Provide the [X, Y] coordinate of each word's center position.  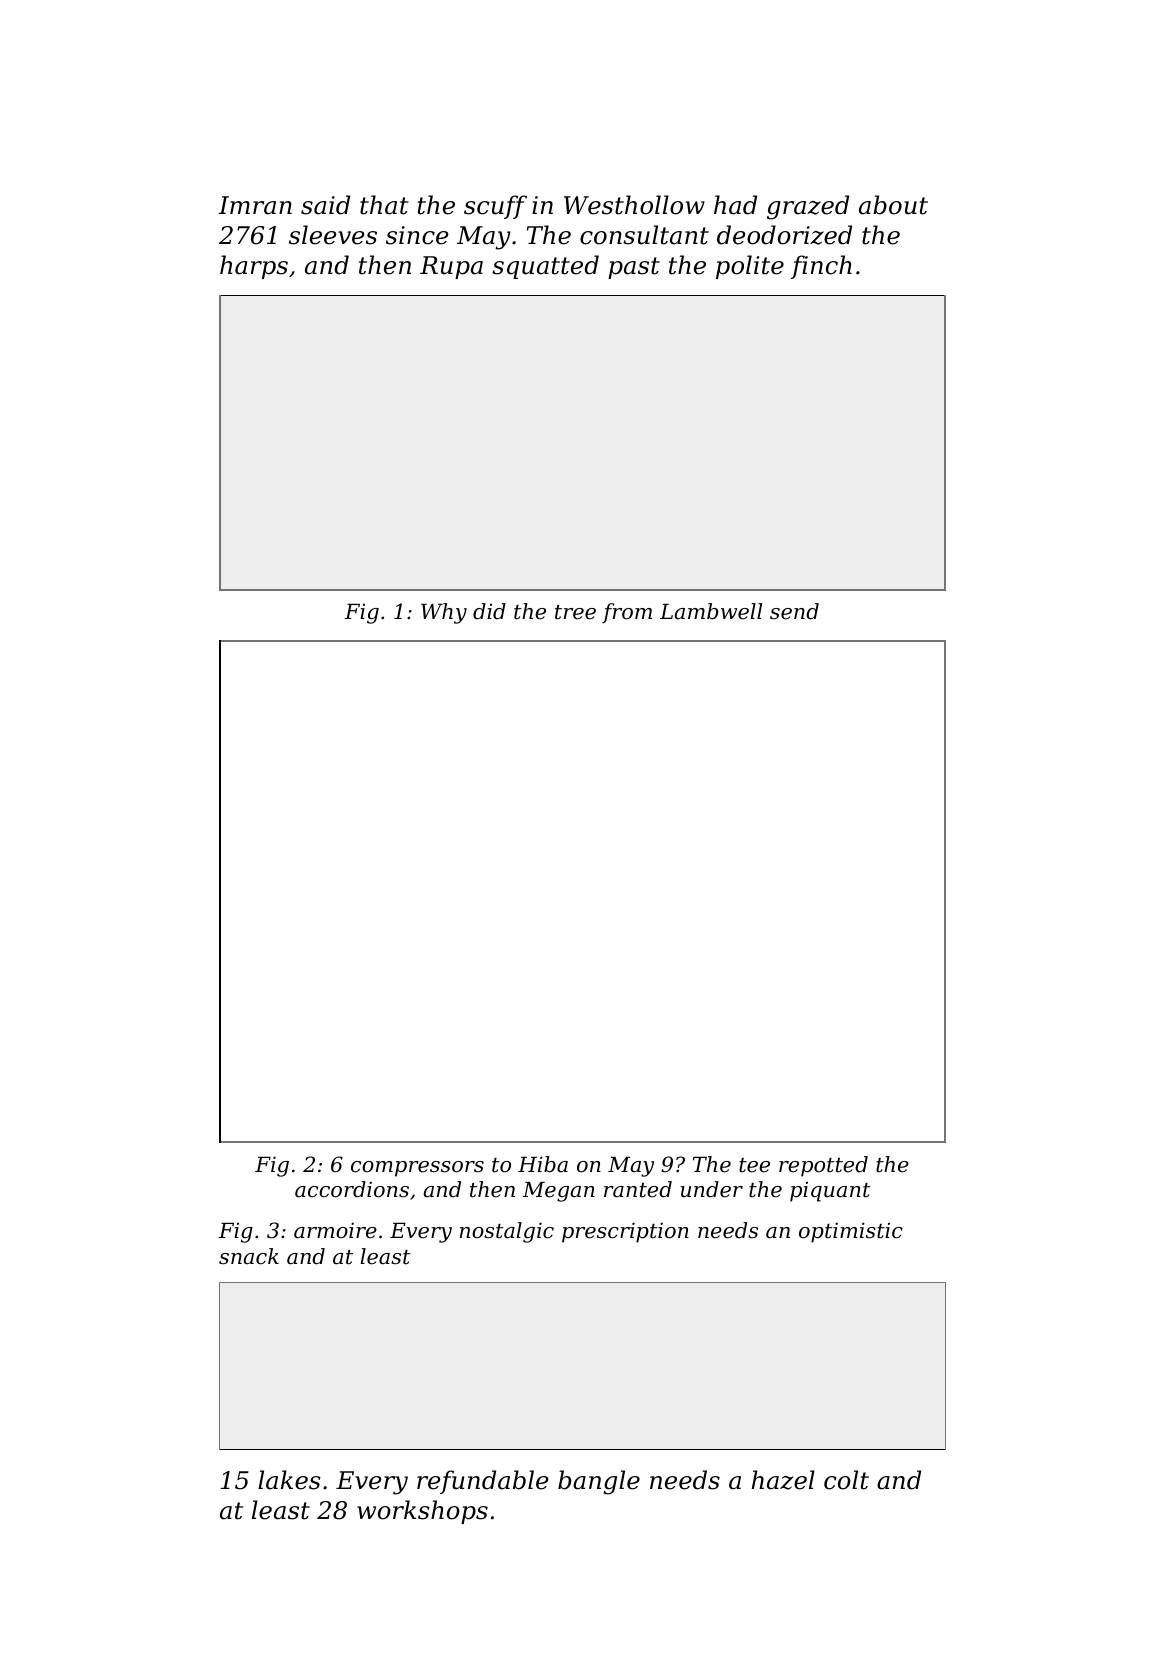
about [893, 205]
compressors [417, 1169]
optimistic [851, 1232]
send [794, 611]
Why [444, 613]
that [384, 205]
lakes [289, 1480]
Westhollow [634, 205]
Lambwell [711, 611]
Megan [559, 1192]
